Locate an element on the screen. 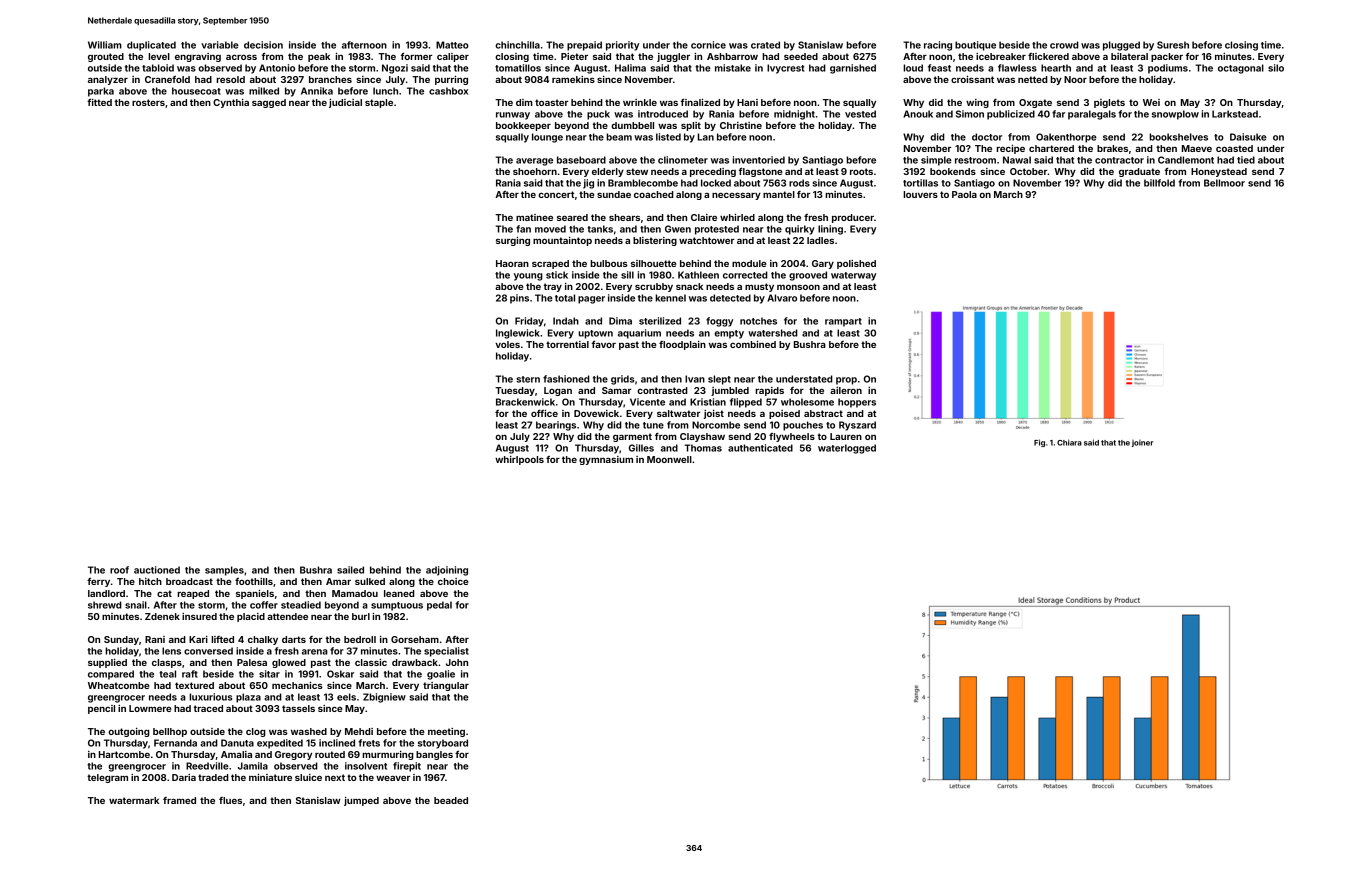 The height and width of the screenshot is (887, 1372). ramekins is located at coordinates (573, 79).
